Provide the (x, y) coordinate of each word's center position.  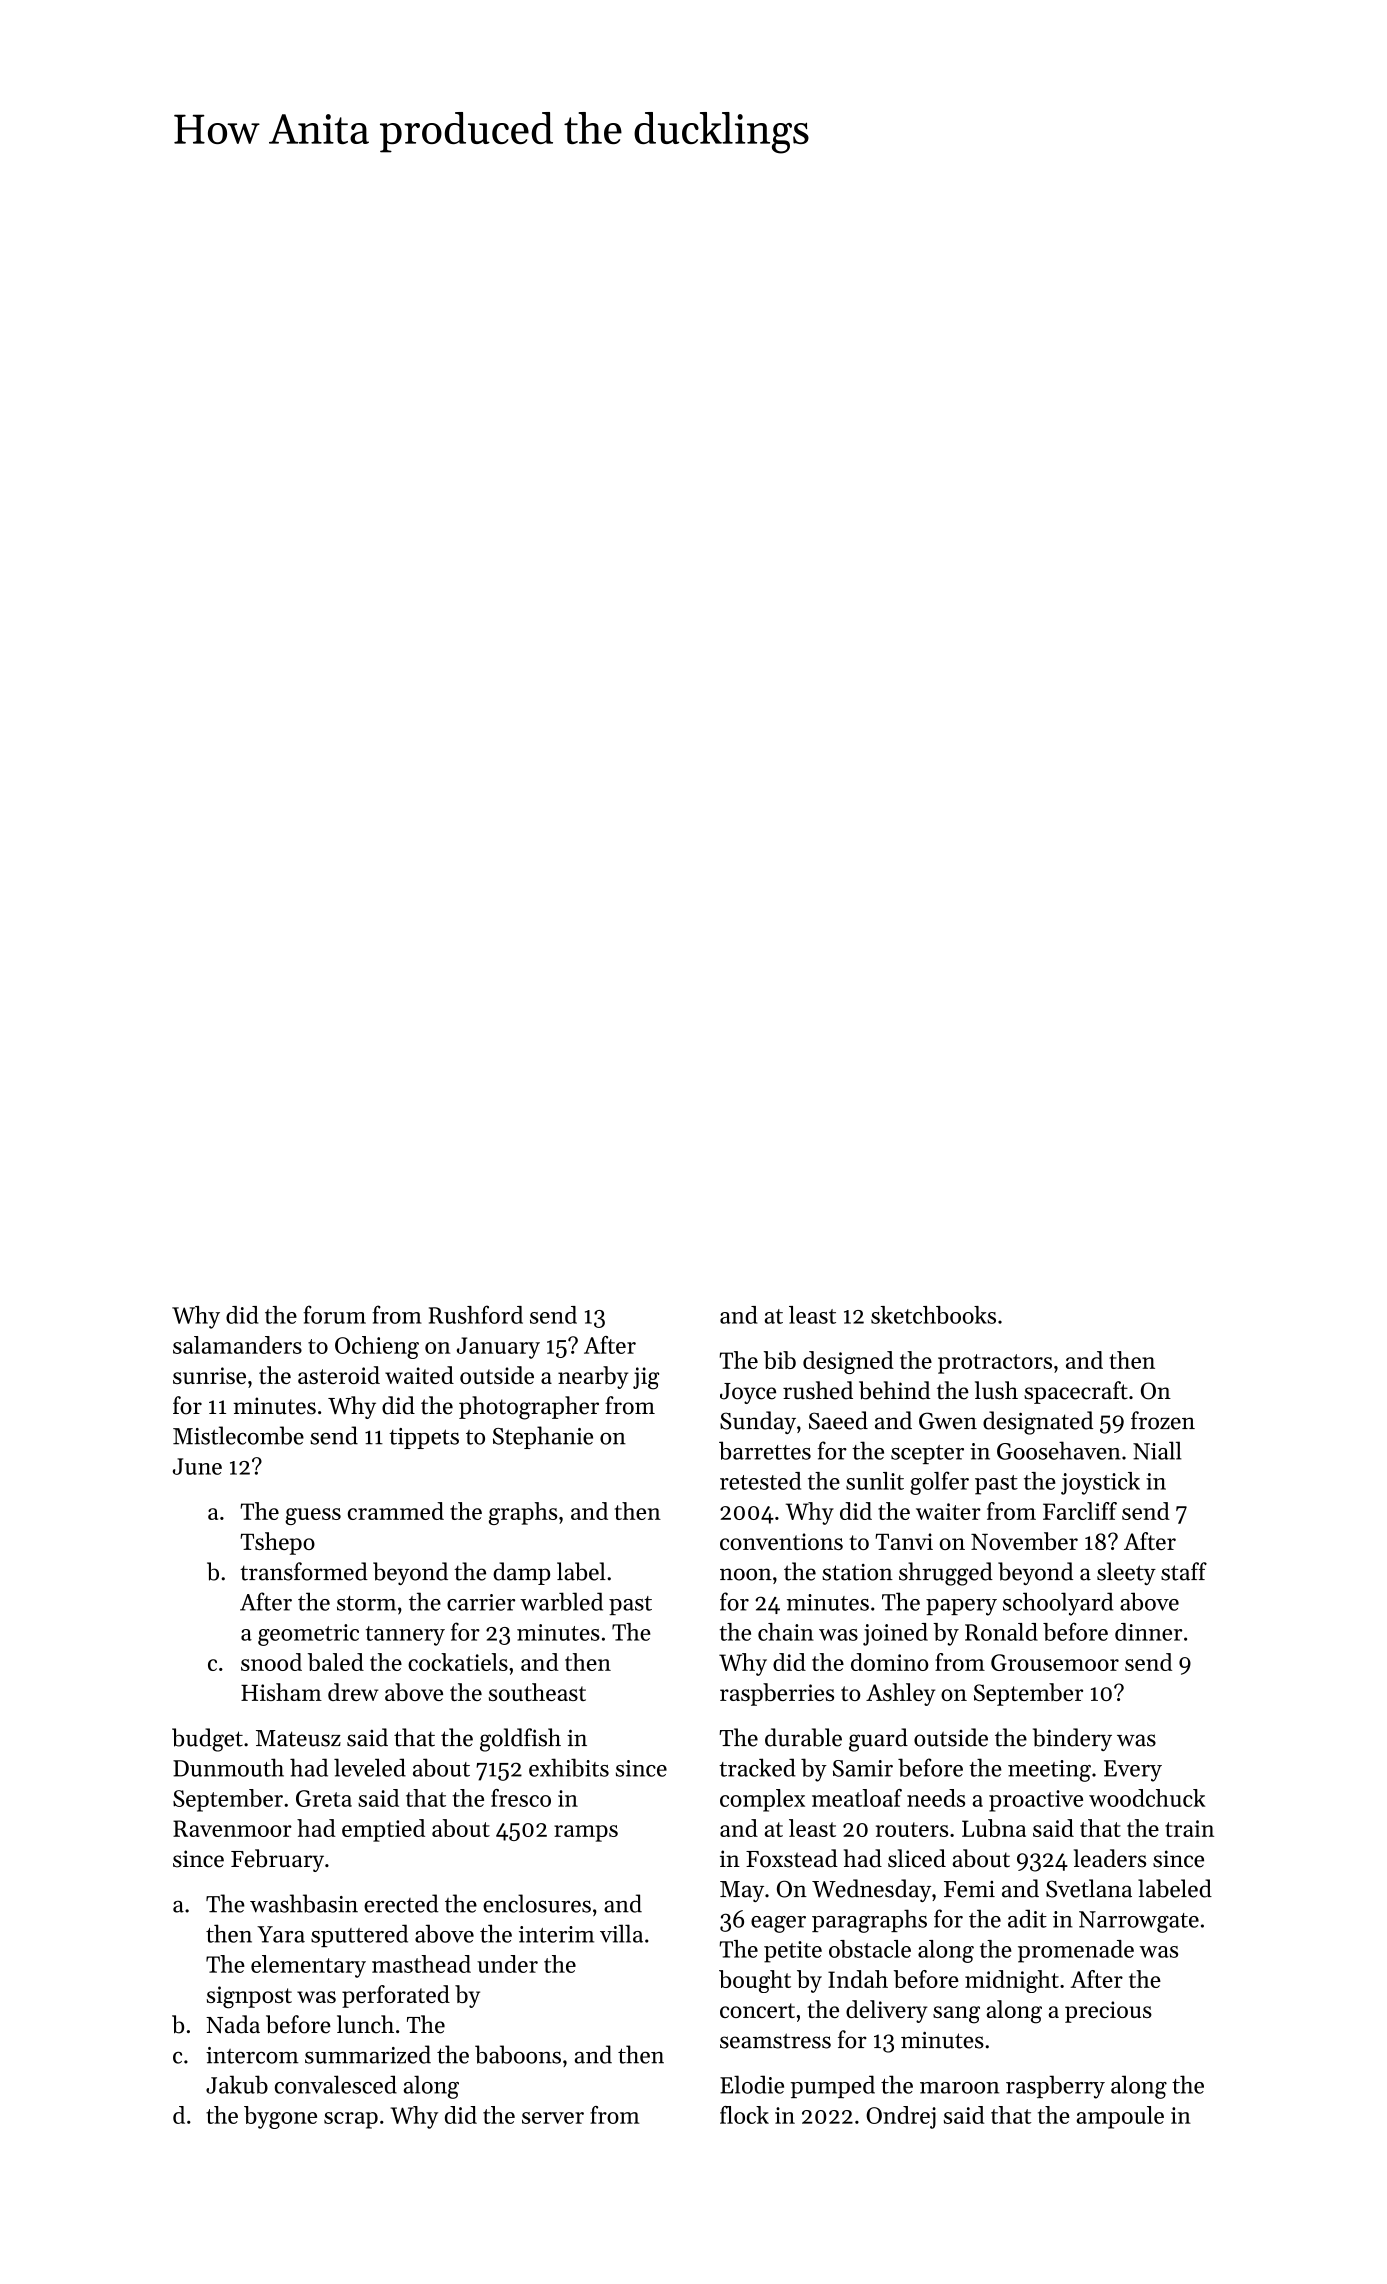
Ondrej (901, 2117)
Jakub (237, 2084)
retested (760, 1481)
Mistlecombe (238, 1435)
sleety (1126, 1573)
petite (793, 1952)
